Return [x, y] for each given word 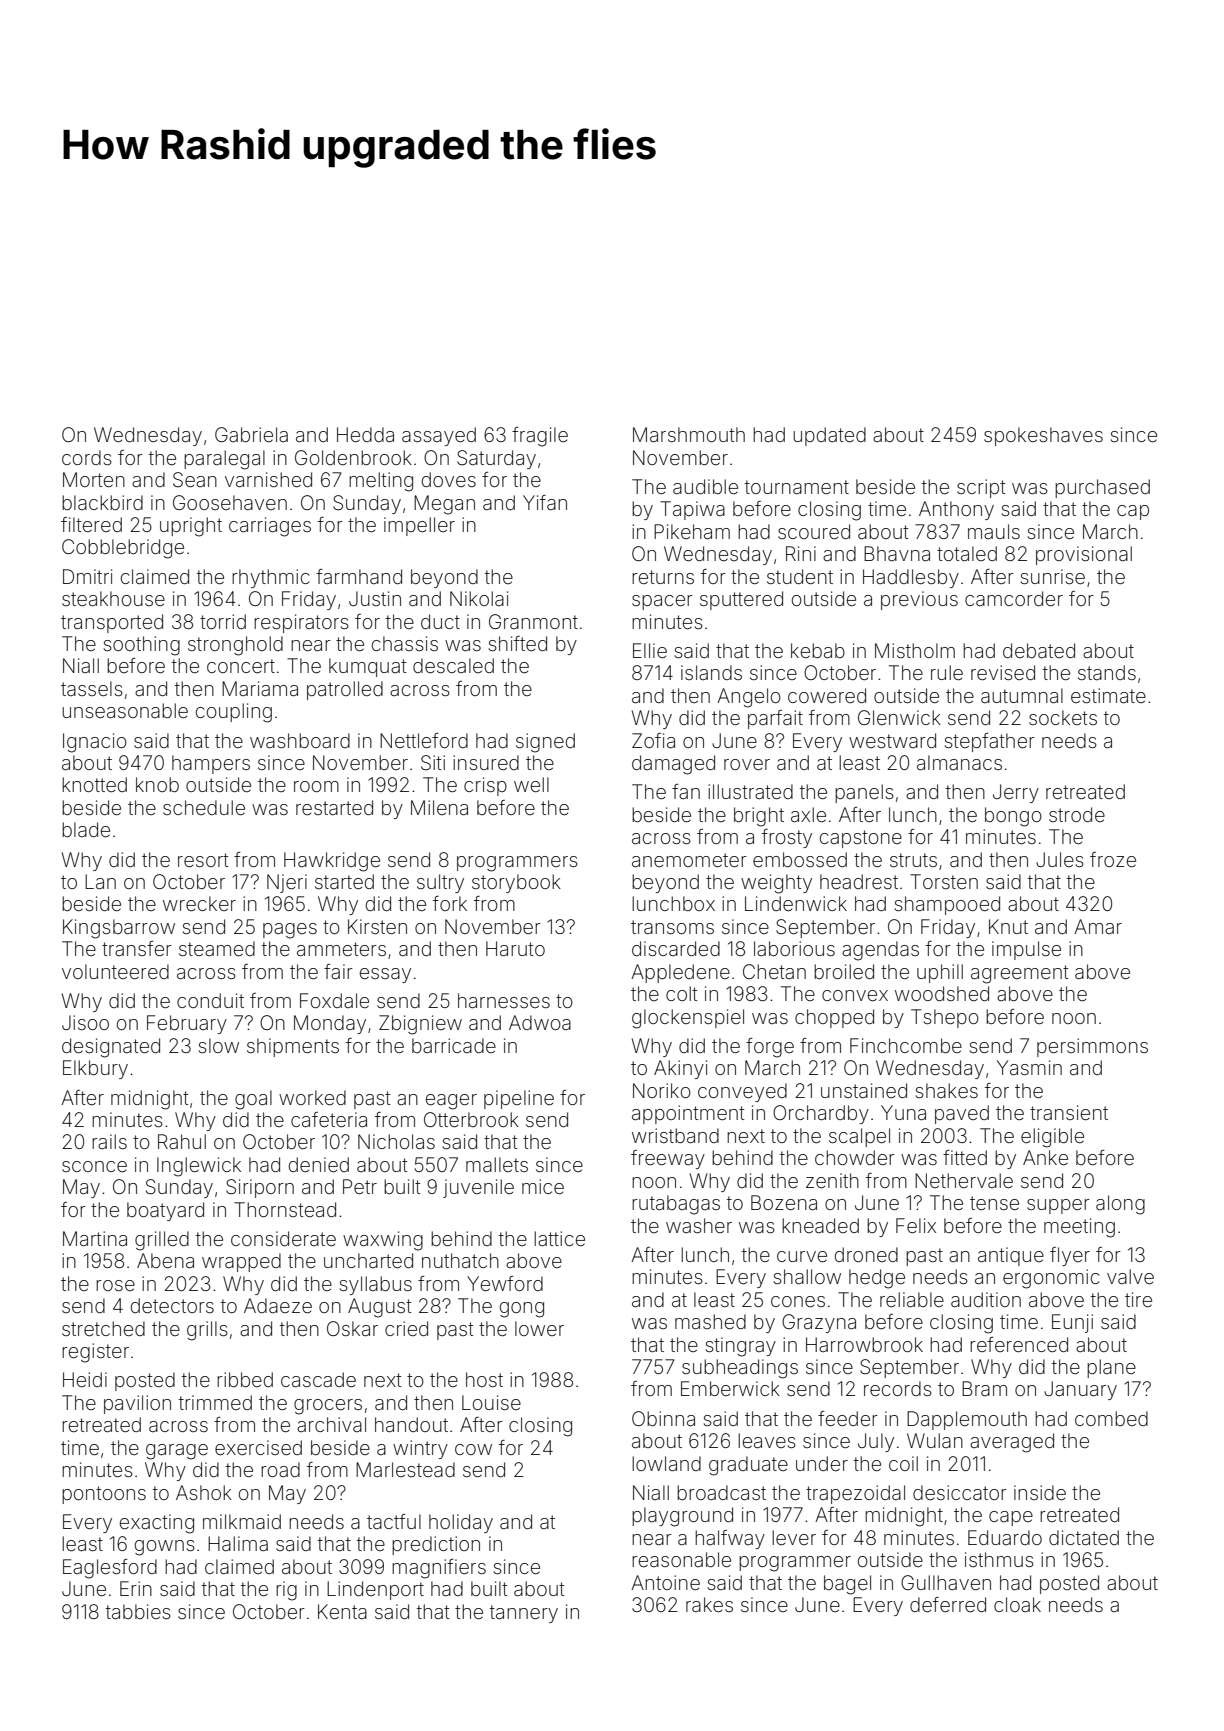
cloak [1017, 1604]
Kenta [342, 1611]
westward [892, 740]
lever [794, 1537]
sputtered [741, 600]
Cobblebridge [123, 549]
